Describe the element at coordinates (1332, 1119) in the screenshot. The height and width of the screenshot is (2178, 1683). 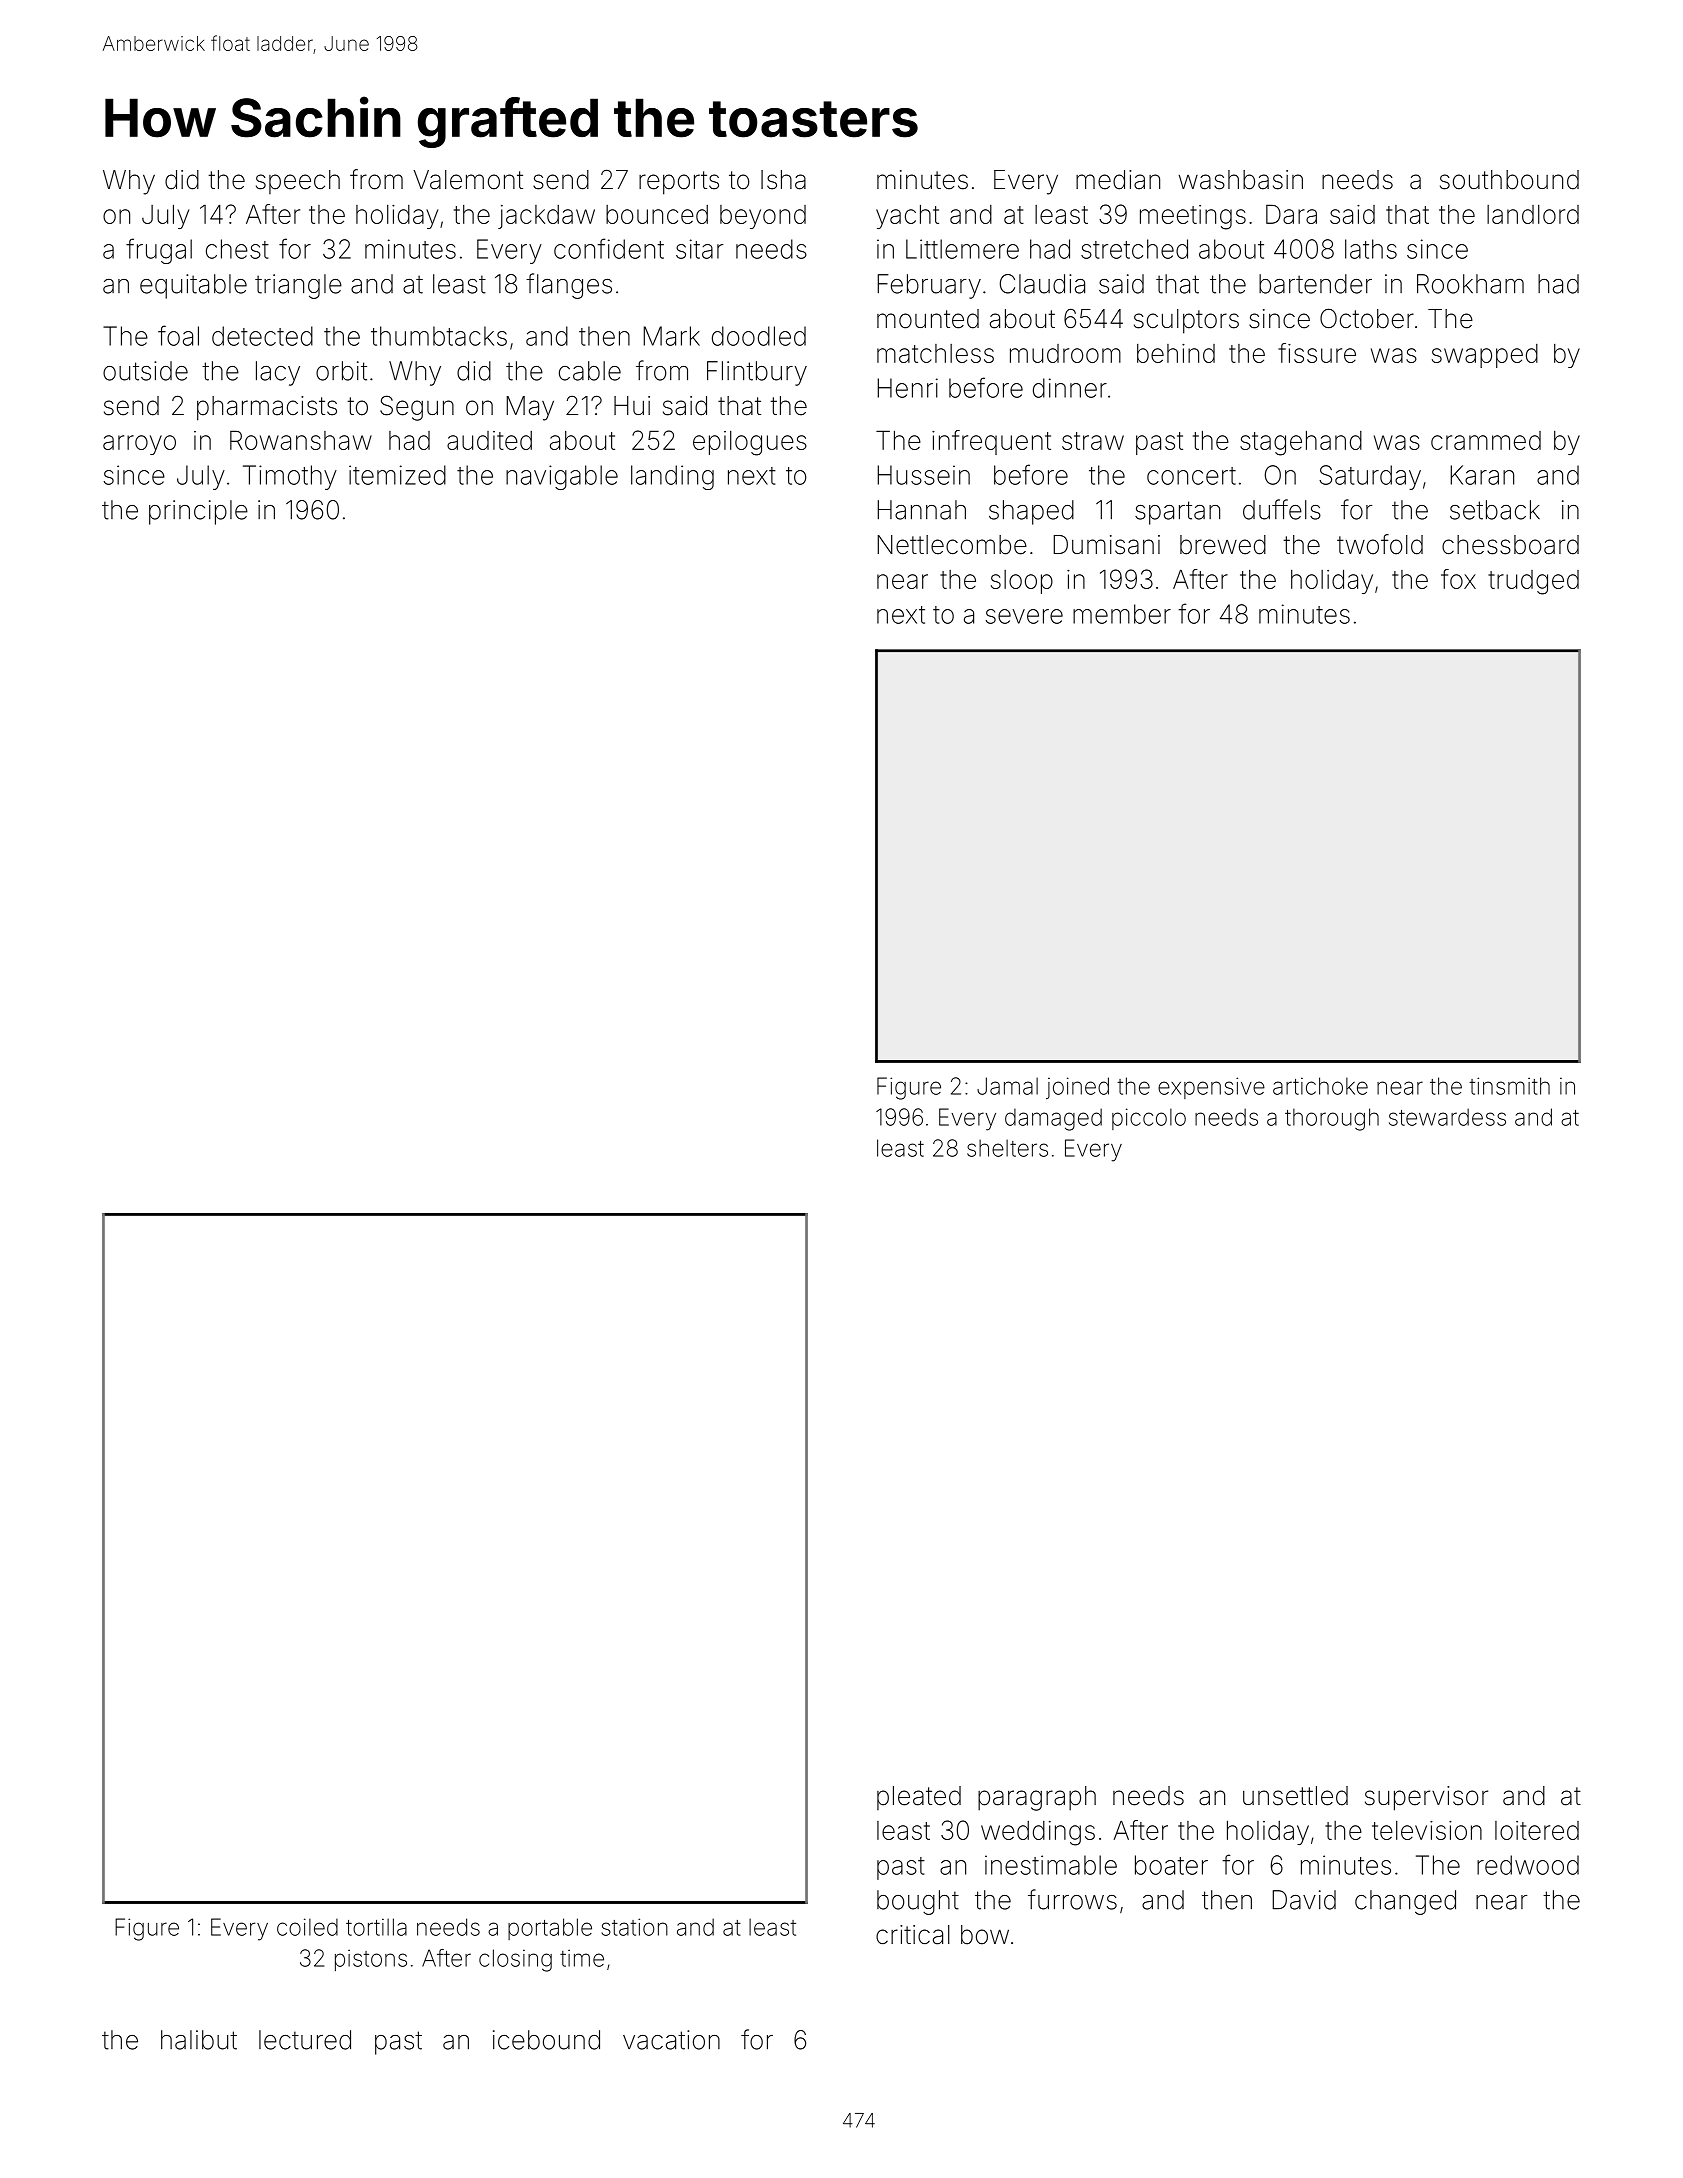
I see `thorough` at that location.
